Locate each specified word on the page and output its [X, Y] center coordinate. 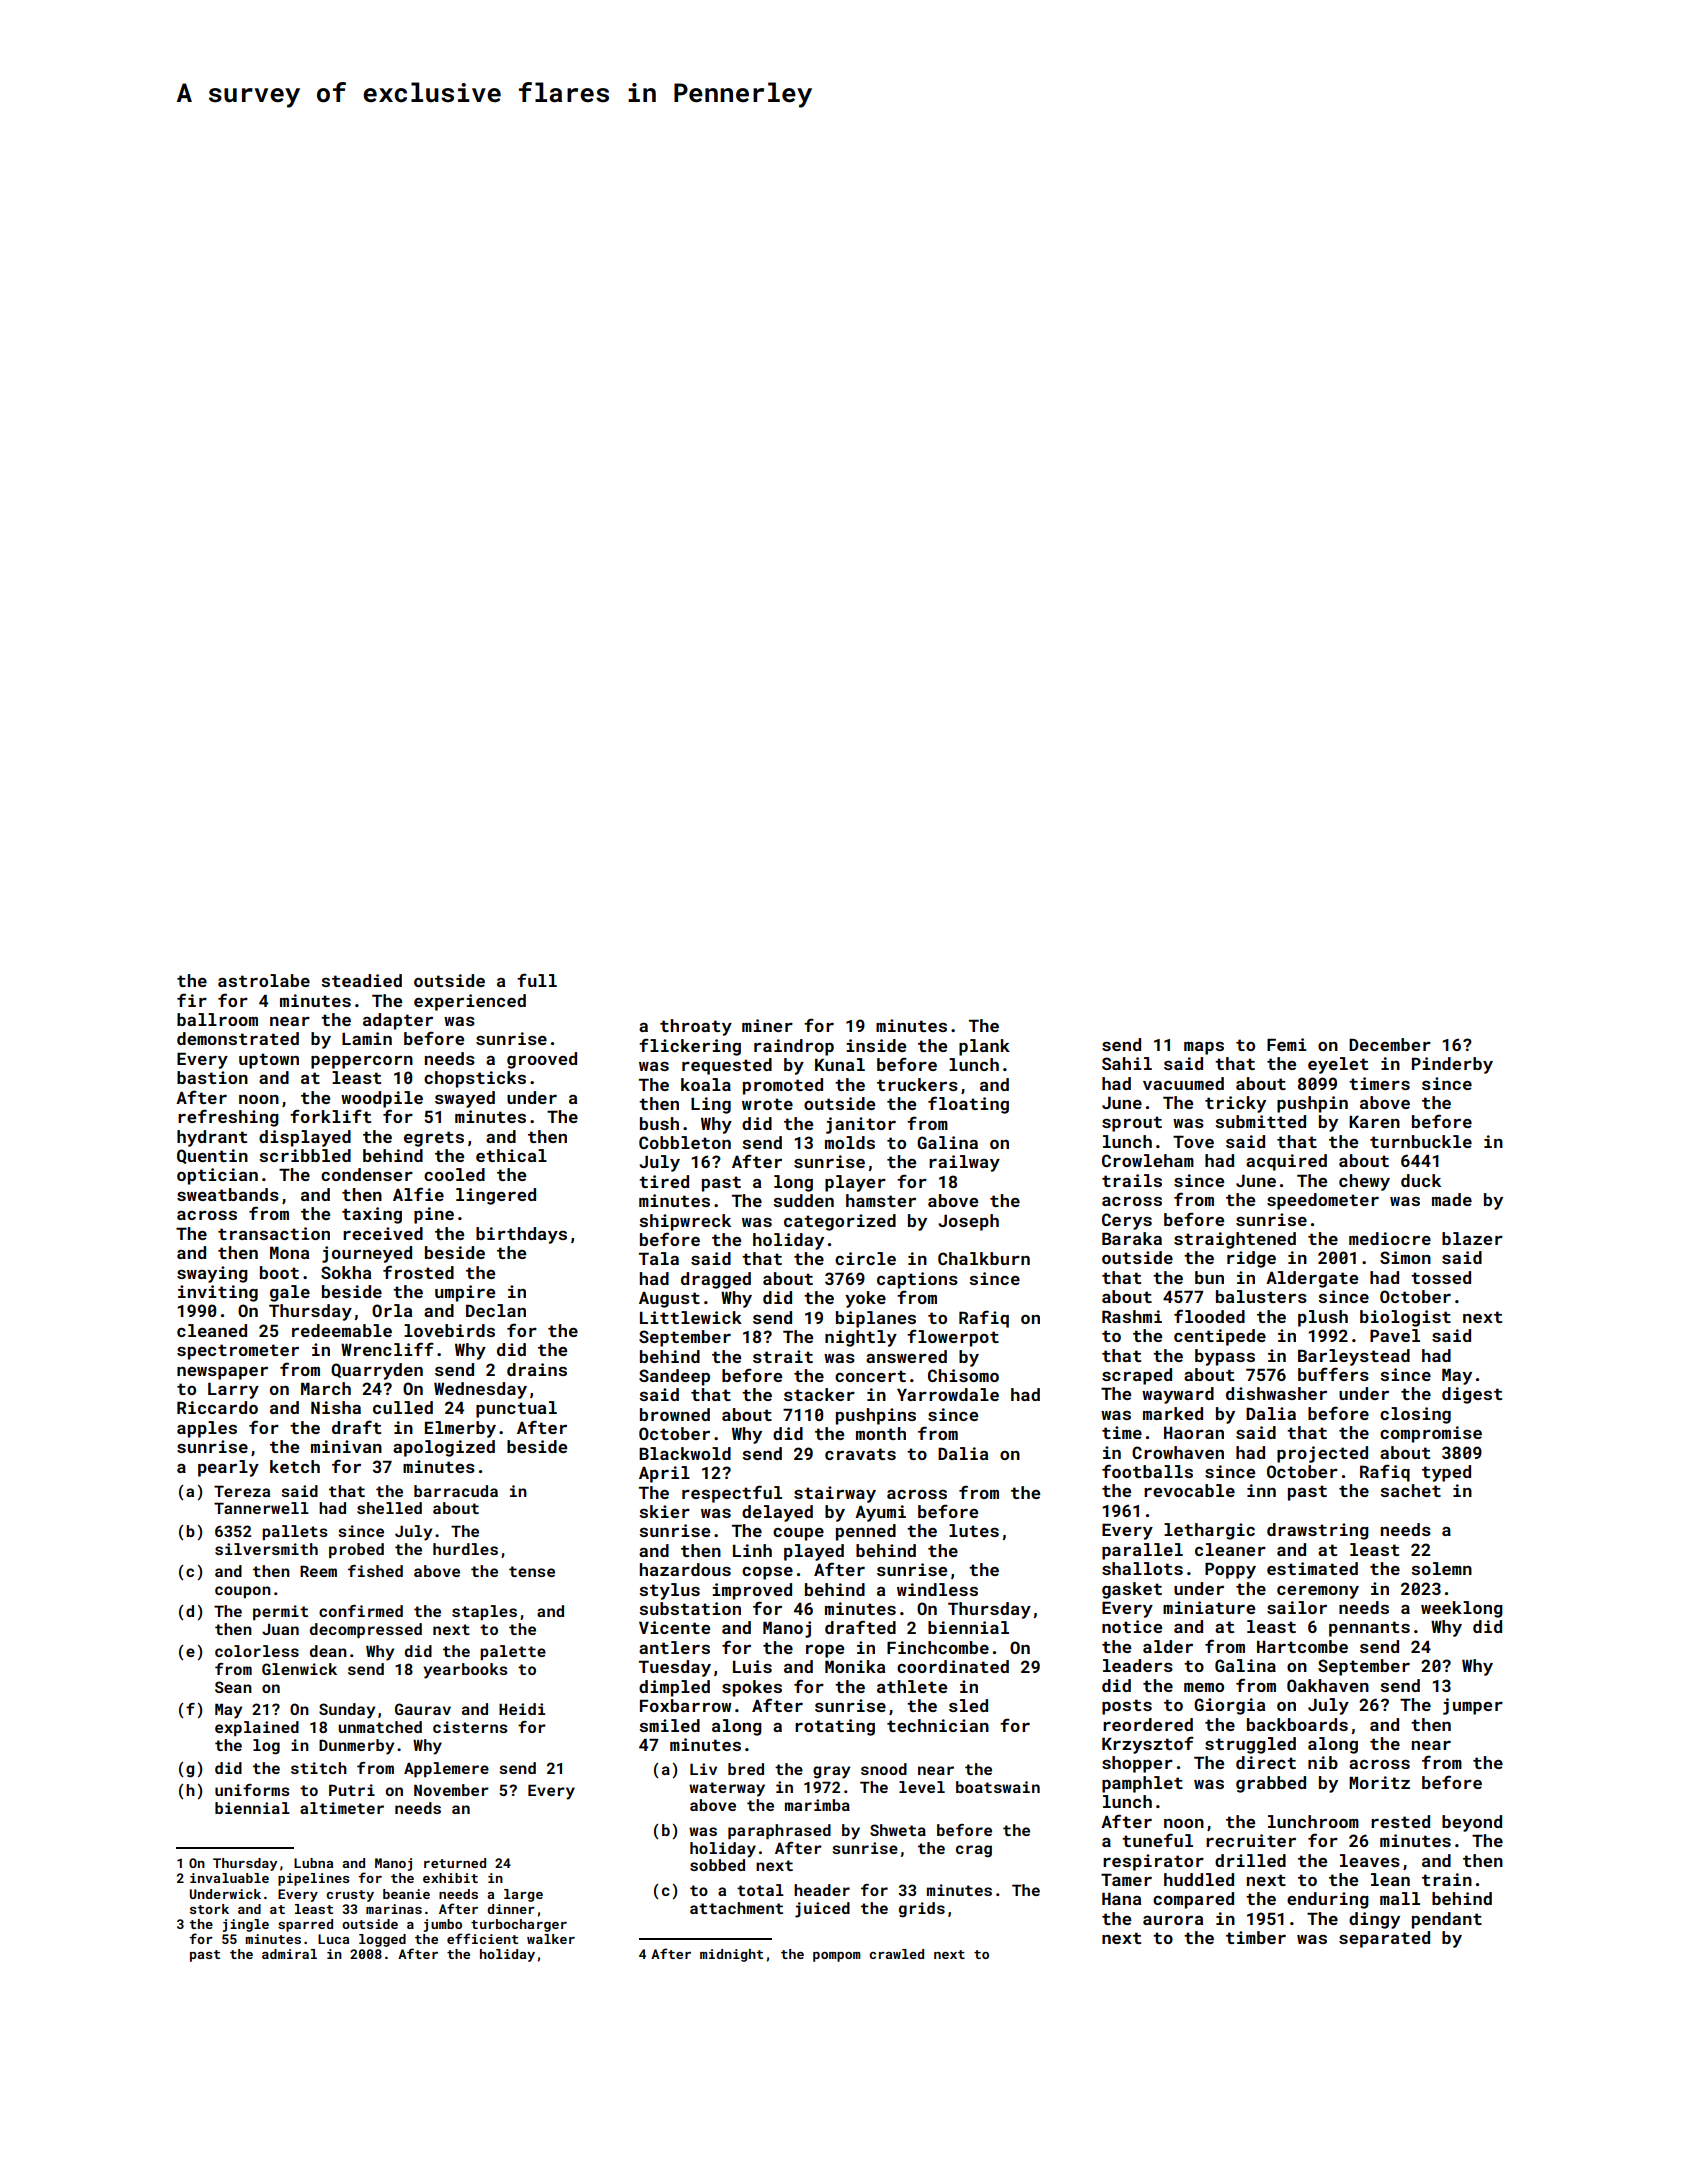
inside [876, 1045]
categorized [840, 1222]
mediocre [1390, 1238]
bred [746, 1769]
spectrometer [238, 1352]
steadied [361, 980]
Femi [1287, 1044]
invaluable [229, 1878]
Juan [280, 1629]
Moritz [1379, 1782]
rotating [835, 1727]
